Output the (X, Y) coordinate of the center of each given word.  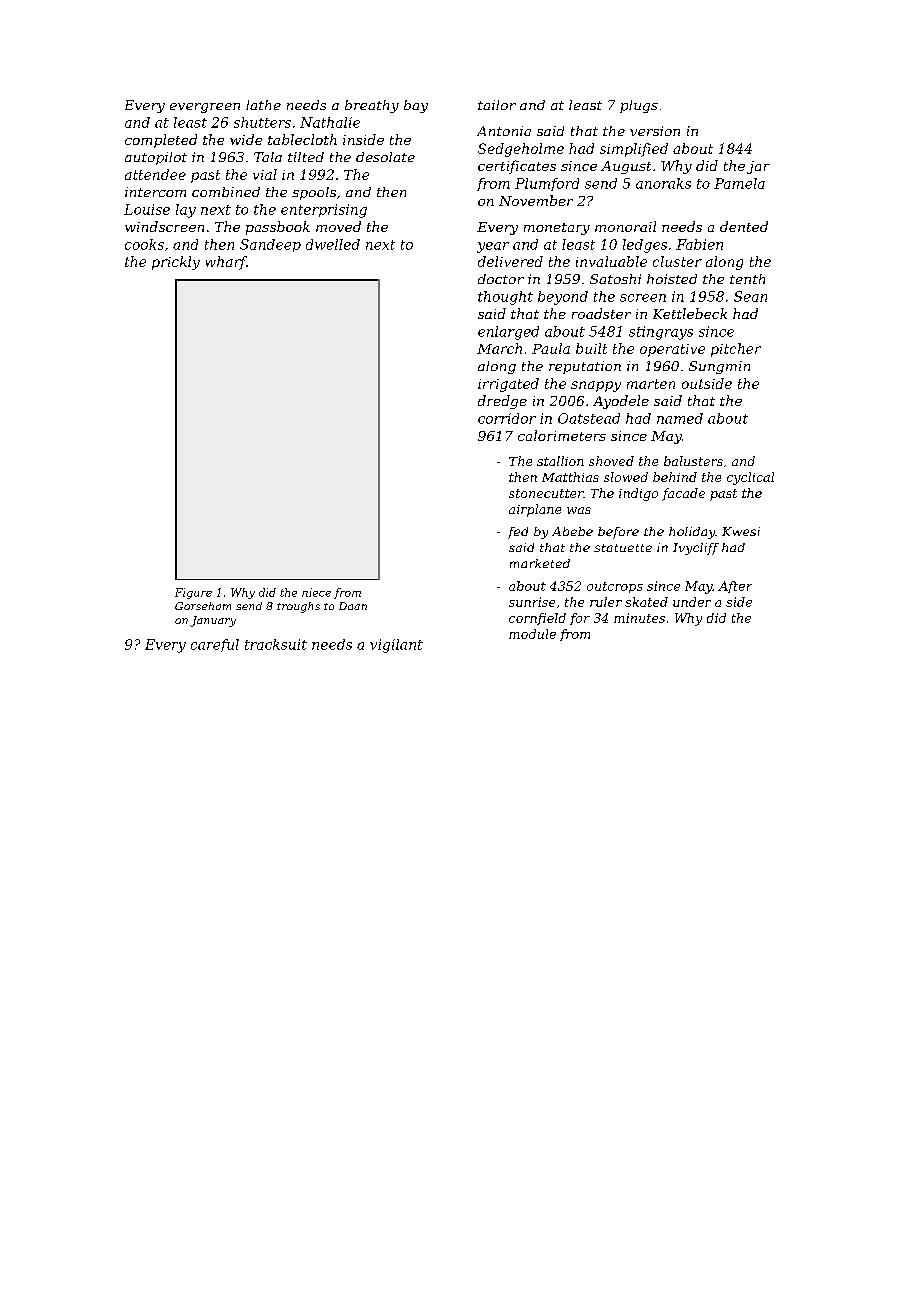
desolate (385, 157)
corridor (507, 418)
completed (161, 141)
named (680, 418)
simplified (634, 150)
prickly (176, 263)
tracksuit (276, 644)
